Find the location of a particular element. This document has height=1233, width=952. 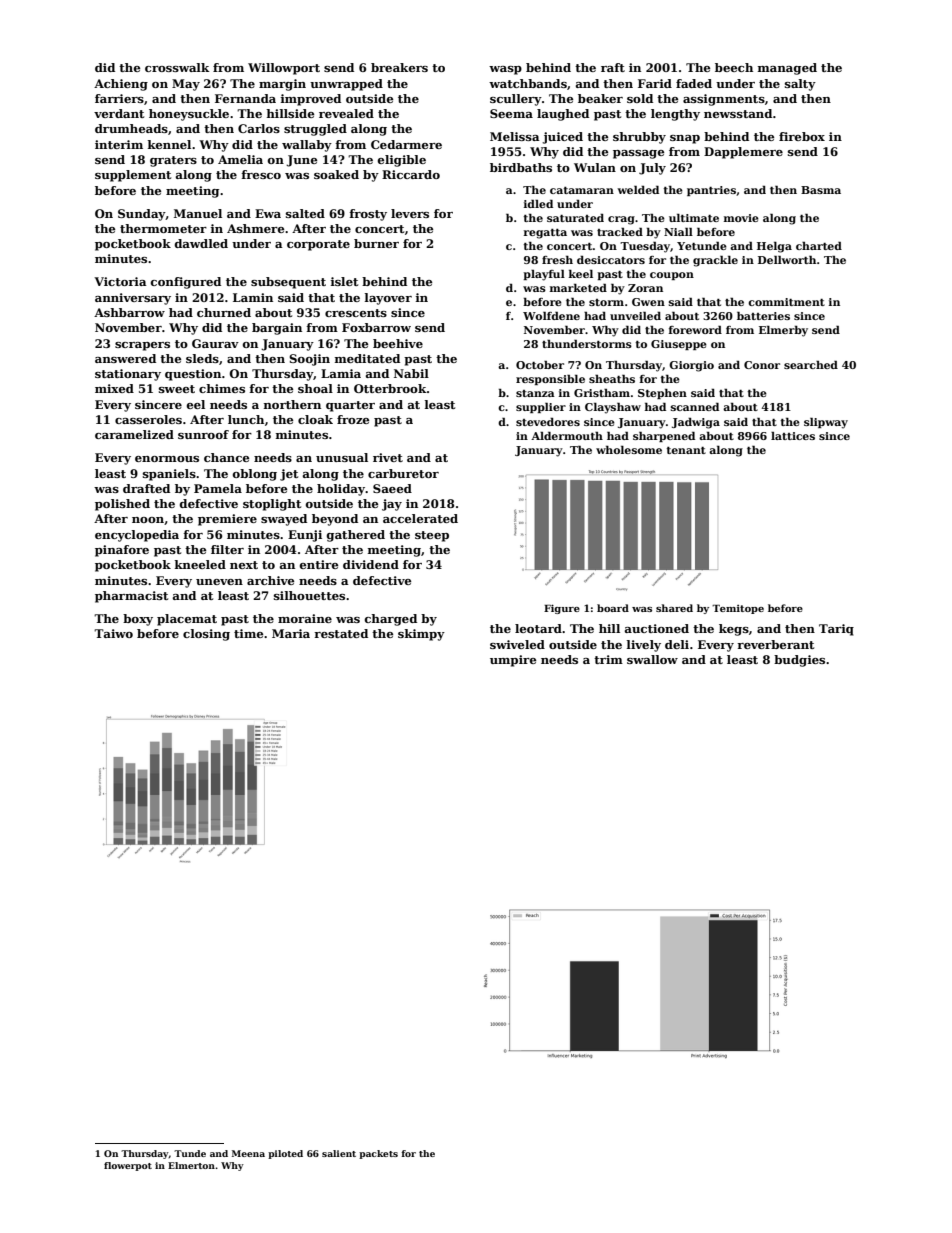

closing is located at coordinates (206, 635).
